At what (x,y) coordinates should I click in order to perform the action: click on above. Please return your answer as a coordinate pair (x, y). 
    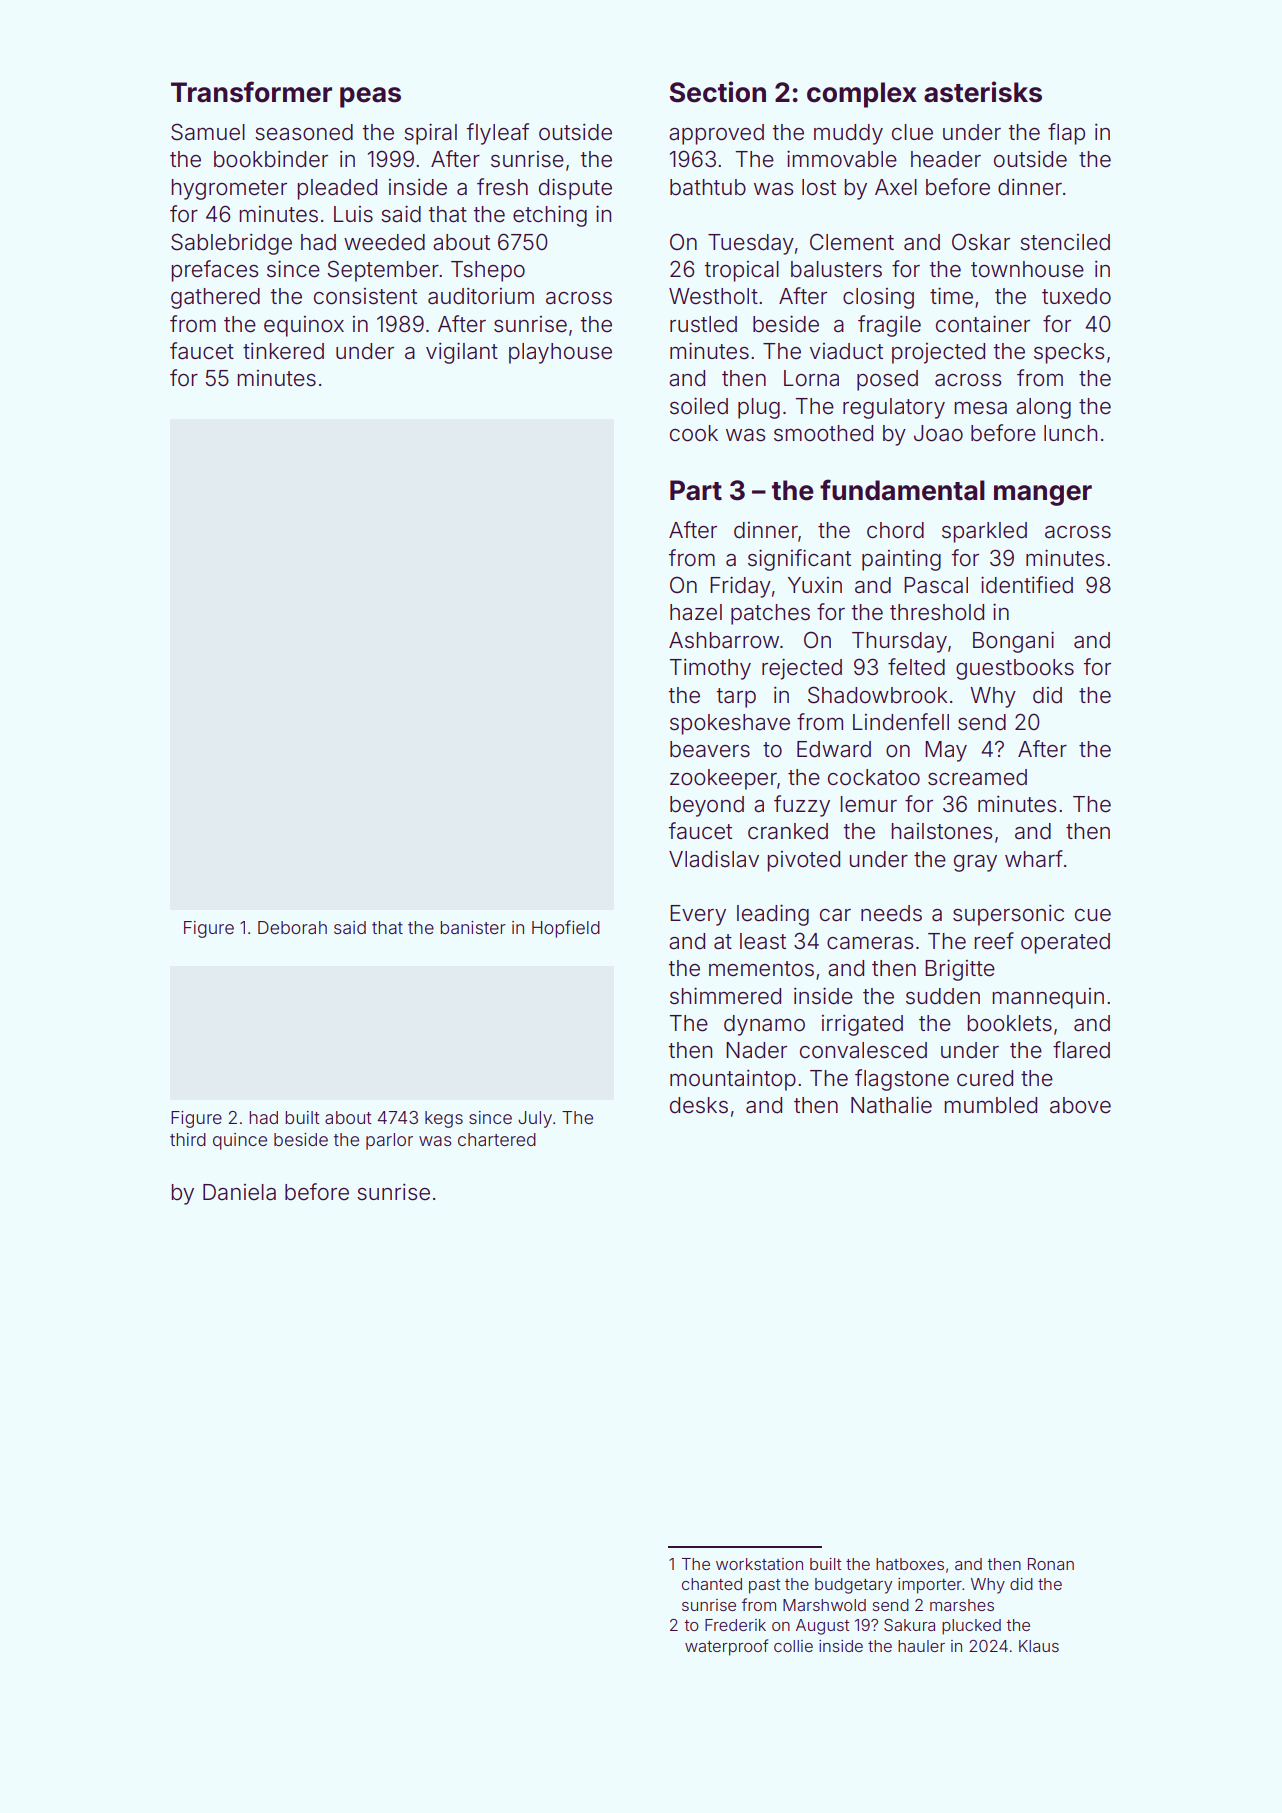
    Looking at the image, I should click on (1080, 1105).
